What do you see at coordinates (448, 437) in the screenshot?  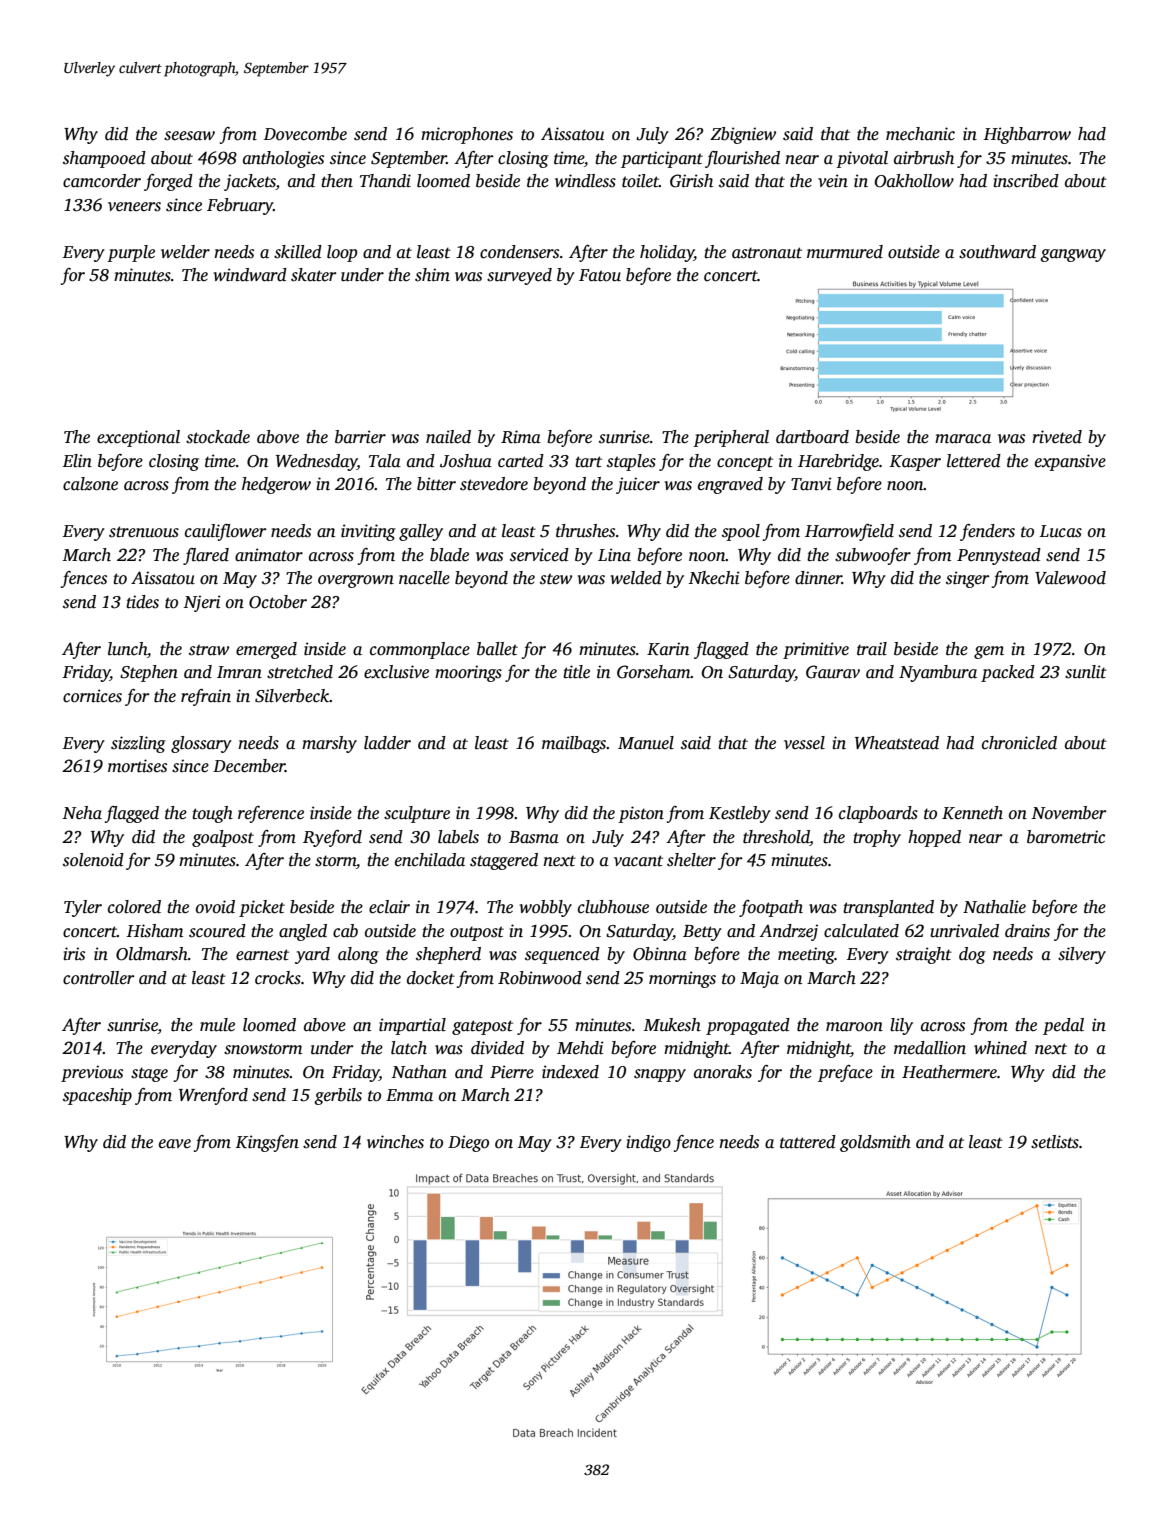 I see `nailed` at bounding box center [448, 437].
